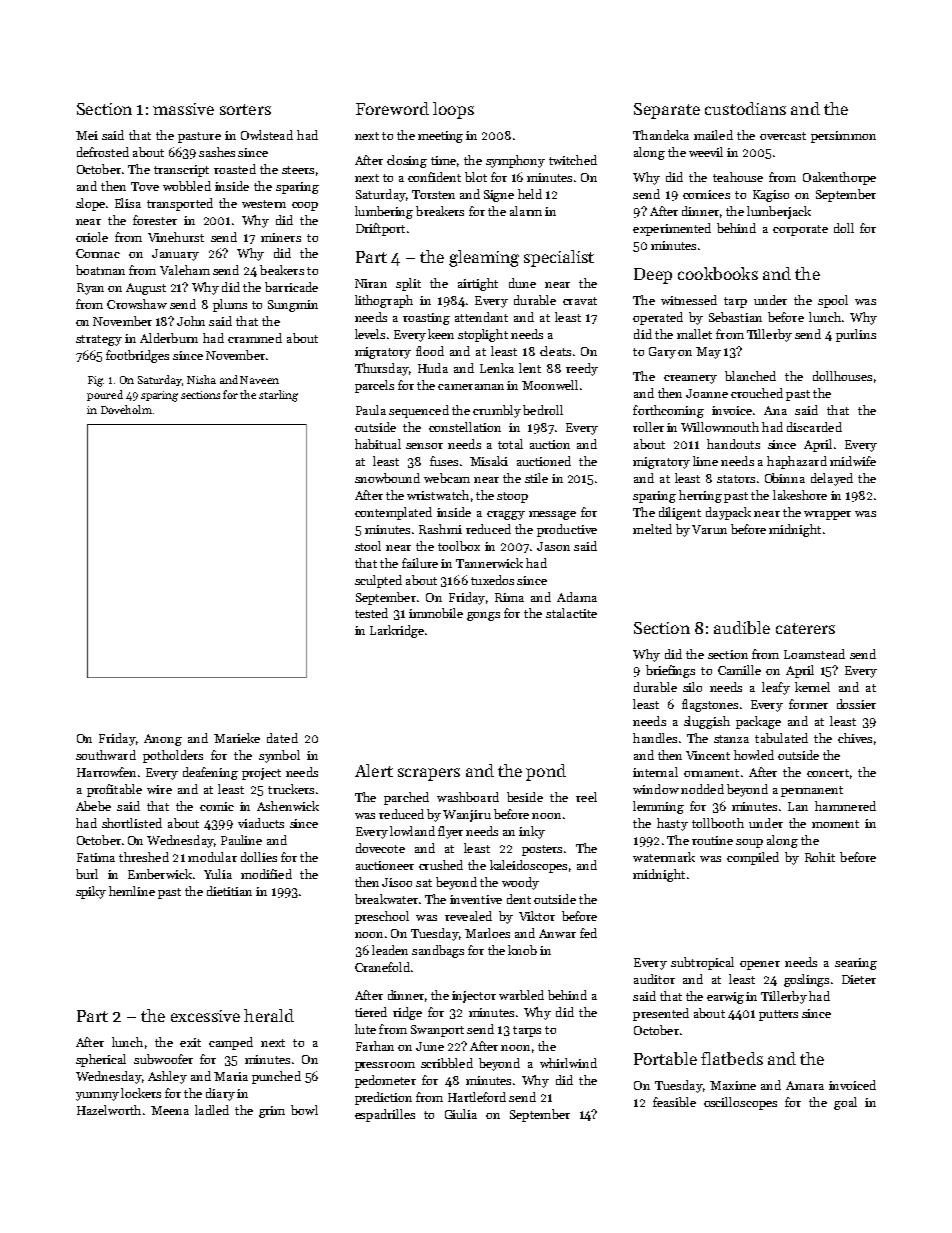 This screenshot has width=952, height=1233. What do you see at coordinates (201, 379) in the screenshot?
I see `Nisha` at bounding box center [201, 379].
